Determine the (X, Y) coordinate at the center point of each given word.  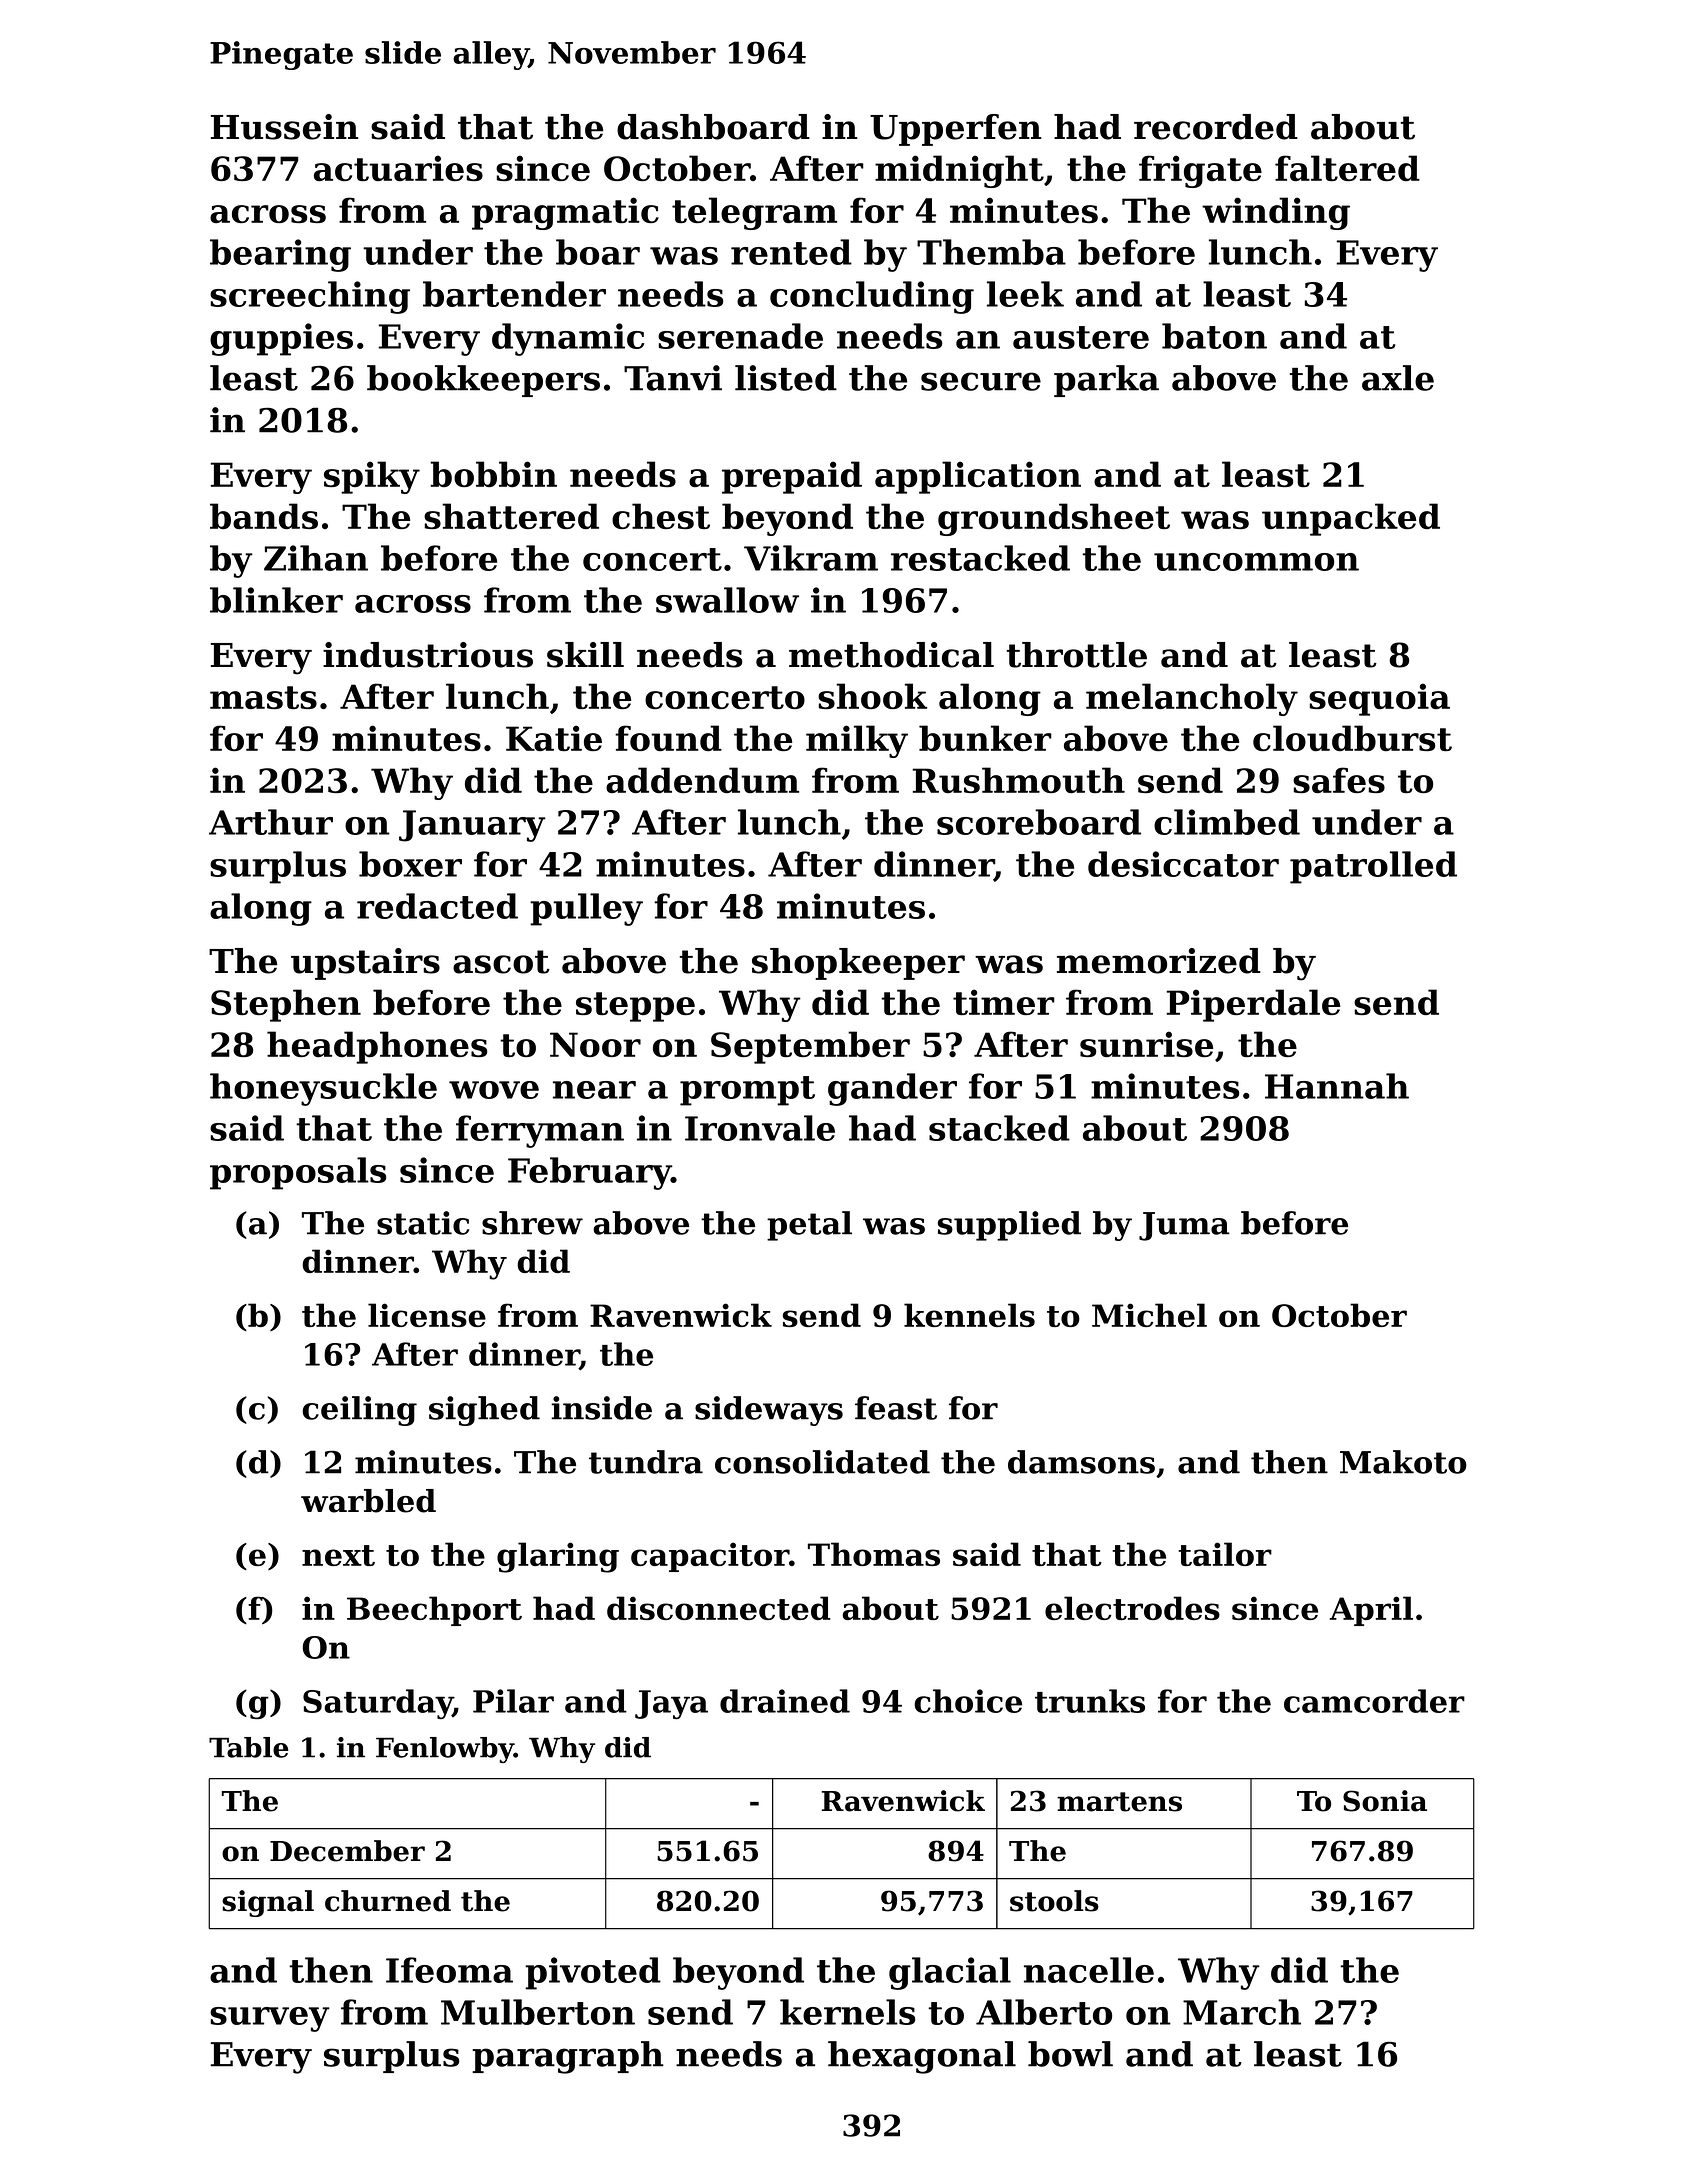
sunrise (1146, 1044)
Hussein (284, 127)
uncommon (1256, 562)
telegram (754, 213)
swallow (727, 600)
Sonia (1385, 1801)
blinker (276, 600)
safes (1339, 780)
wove (494, 1090)
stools (1054, 1901)
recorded (1216, 127)
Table (248, 1747)
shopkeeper (858, 964)
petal (809, 1226)
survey (270, 2019)
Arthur (271, 822)
